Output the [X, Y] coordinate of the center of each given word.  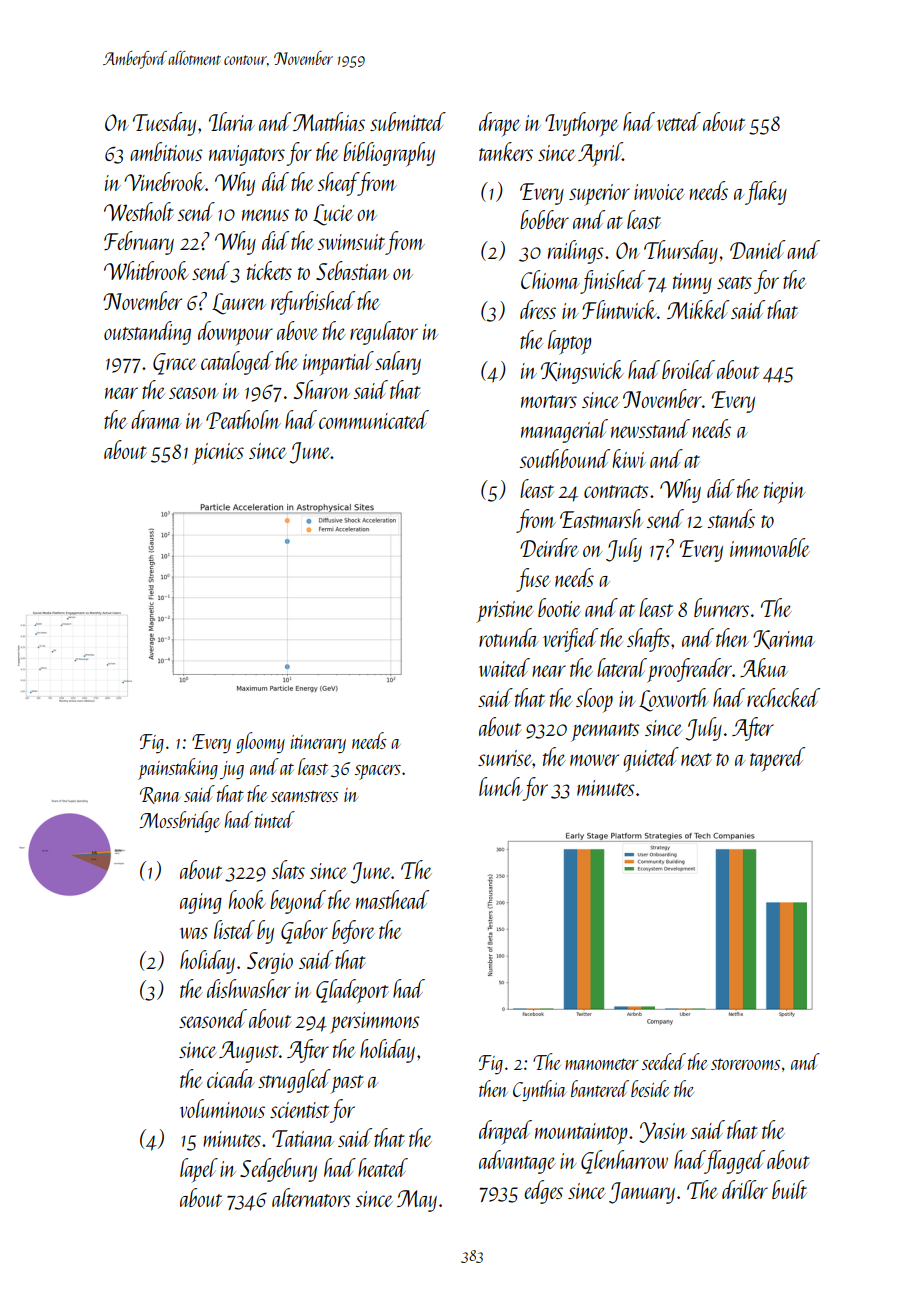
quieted [651, 759]
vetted [679, 121]
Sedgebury [278, 1170]
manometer [602, 1064]
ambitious [166, 151]
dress [538, 309]
